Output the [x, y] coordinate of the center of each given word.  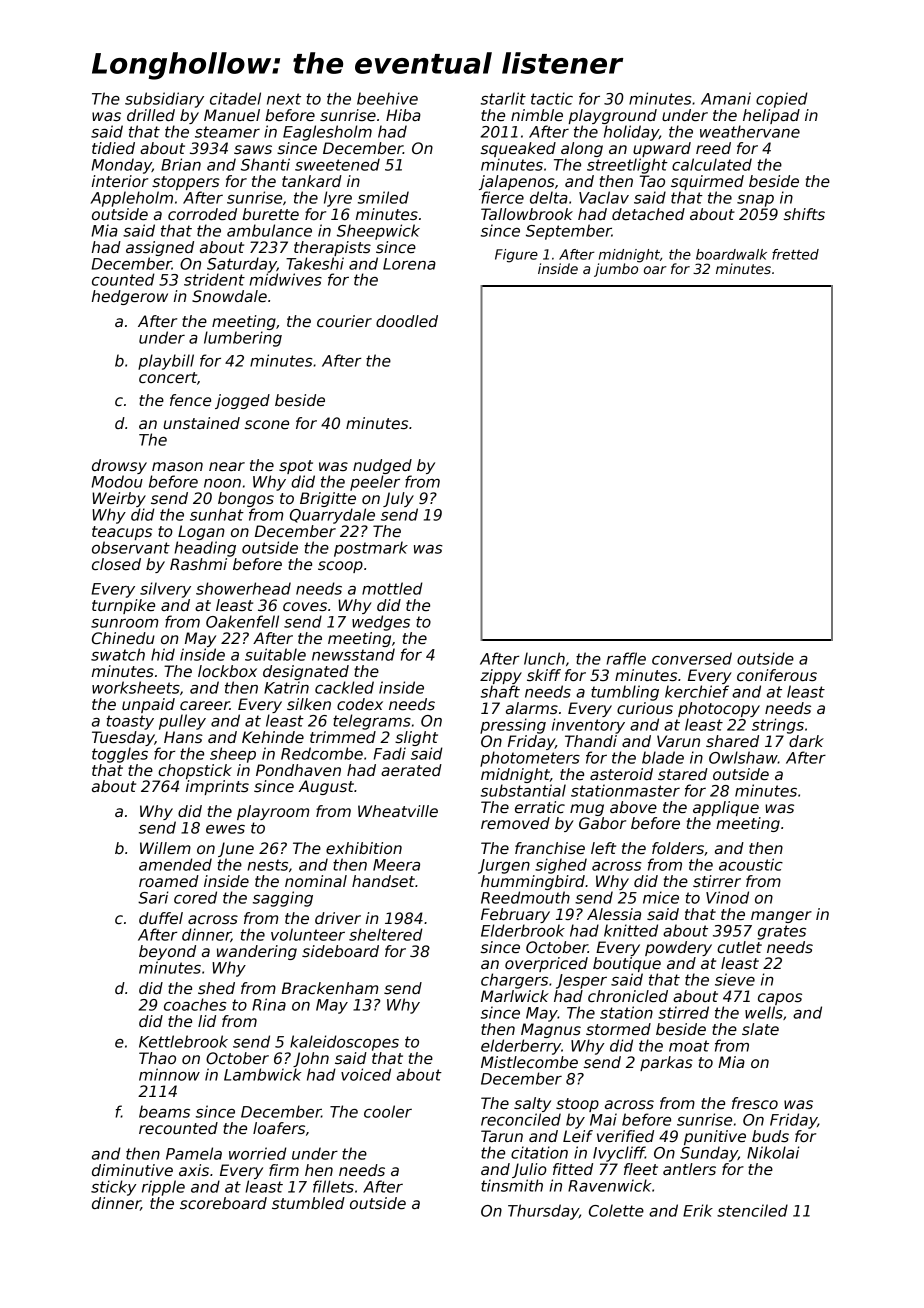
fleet [641, 1169]
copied [782, 100]
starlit [503, 98]
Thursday [543, 1212]
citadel [235, 98]
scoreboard [223, 1203]
